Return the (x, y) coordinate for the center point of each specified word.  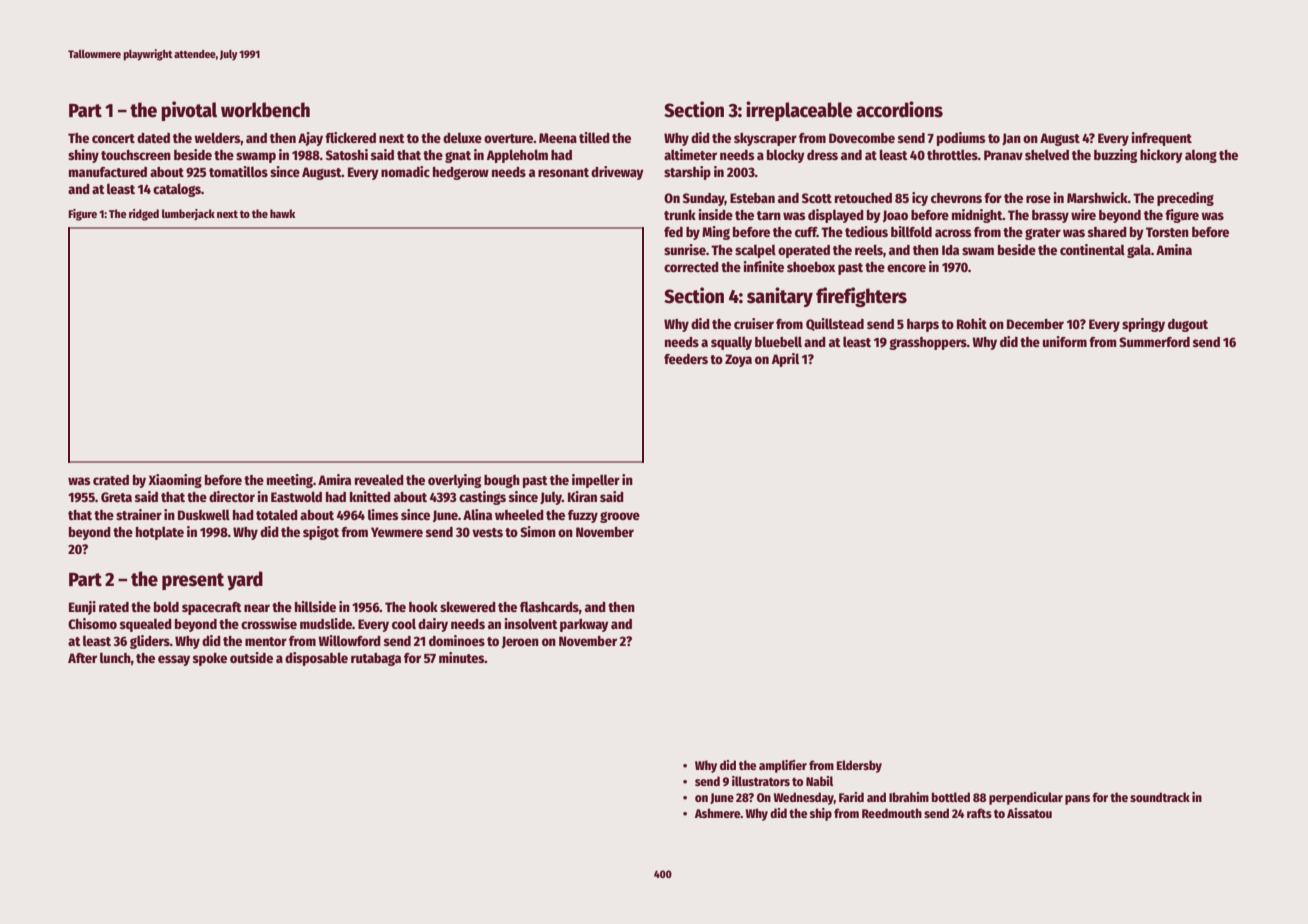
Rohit (972, 323)
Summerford (1154, 342)
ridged (144, 215)
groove (620, 517)
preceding (1185, 199)
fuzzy (583, 516)
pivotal (189, 111)
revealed (379, 479)
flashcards (549, 606)
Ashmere (717, 813)
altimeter (690, 154)
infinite (763, 266)
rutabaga (376, 659)
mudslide (326, 623)
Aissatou (1029, 813)
